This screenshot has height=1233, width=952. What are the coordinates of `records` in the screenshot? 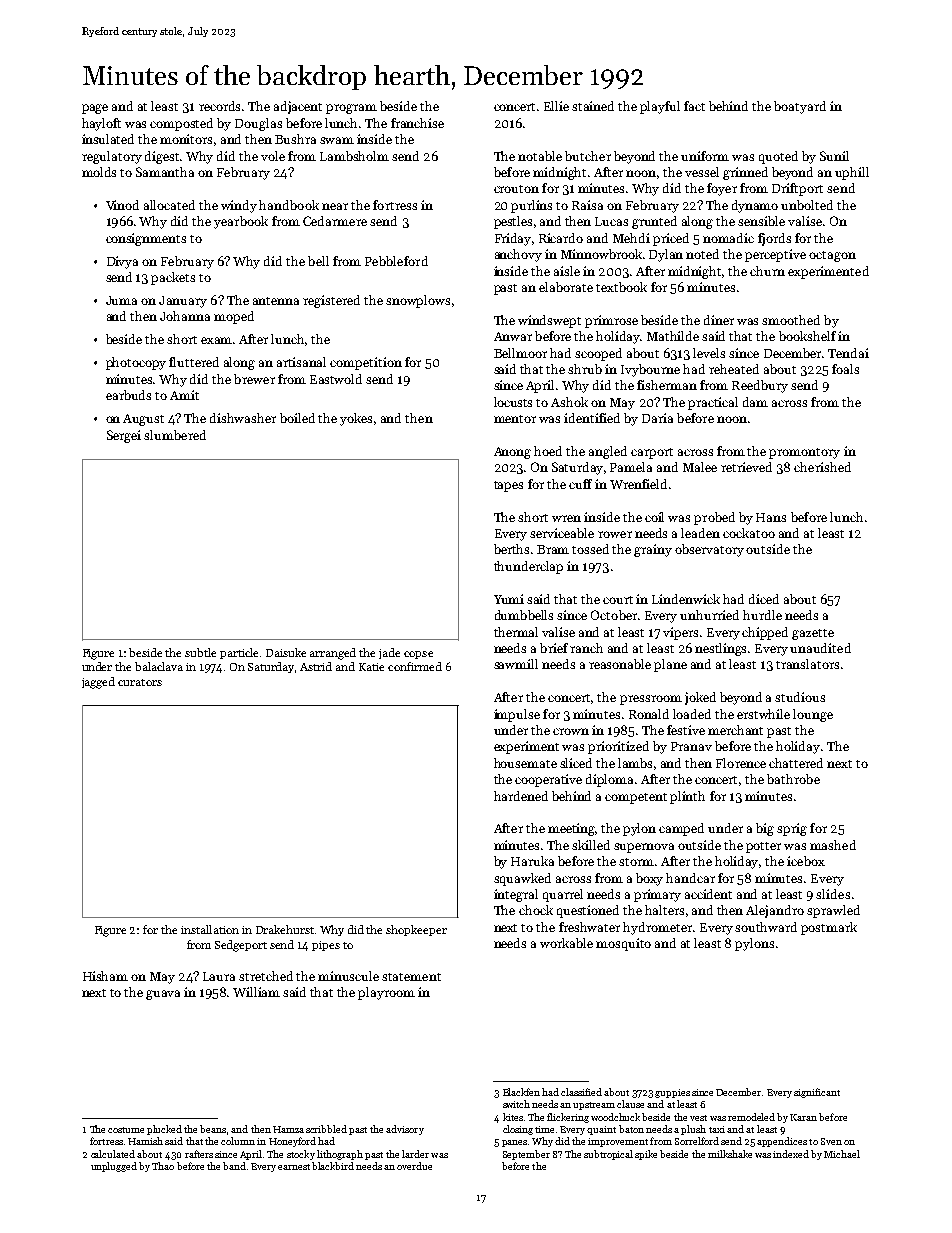 It's located at (219, 106).
